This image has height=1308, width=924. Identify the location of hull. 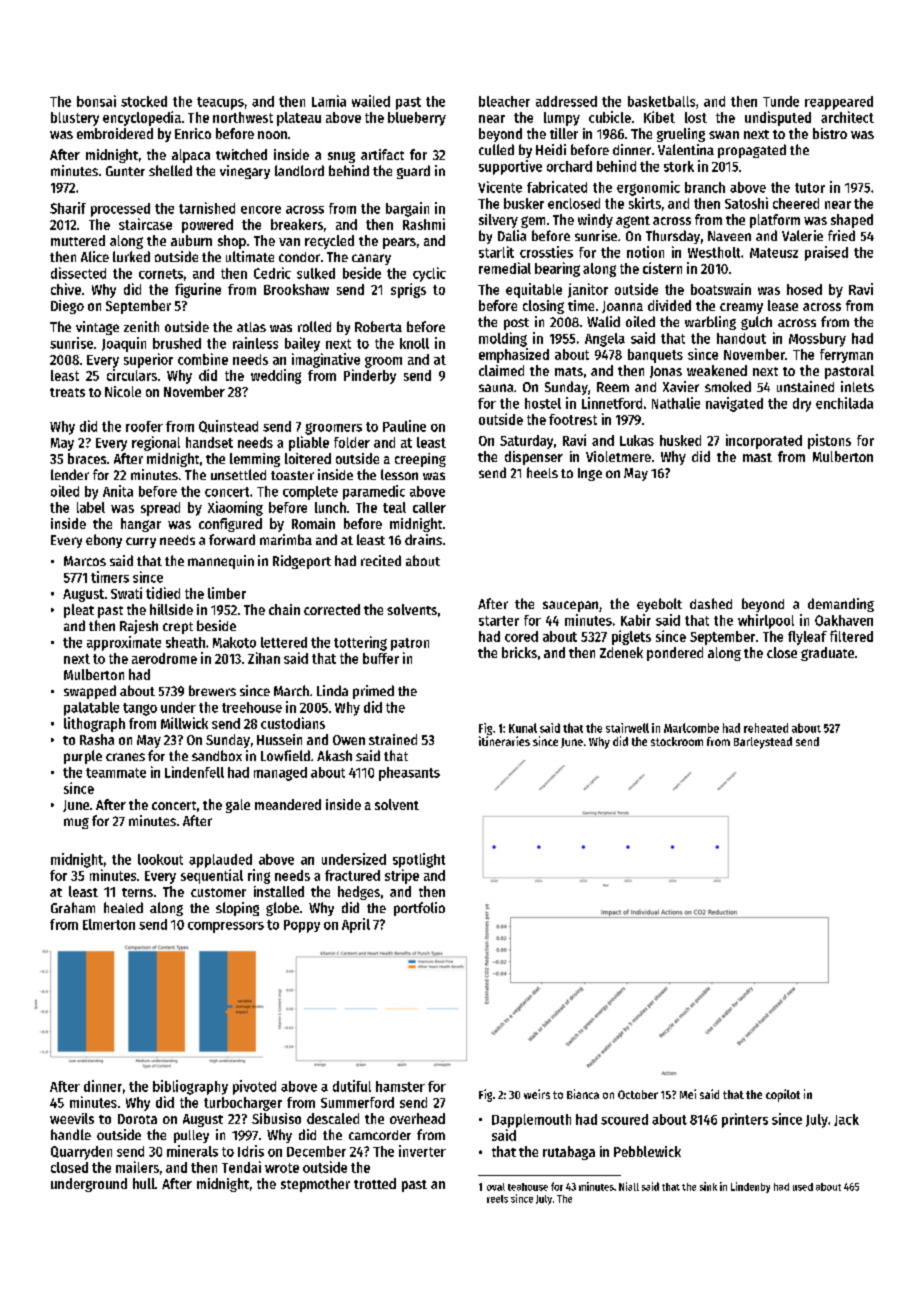
(144, 1183).
